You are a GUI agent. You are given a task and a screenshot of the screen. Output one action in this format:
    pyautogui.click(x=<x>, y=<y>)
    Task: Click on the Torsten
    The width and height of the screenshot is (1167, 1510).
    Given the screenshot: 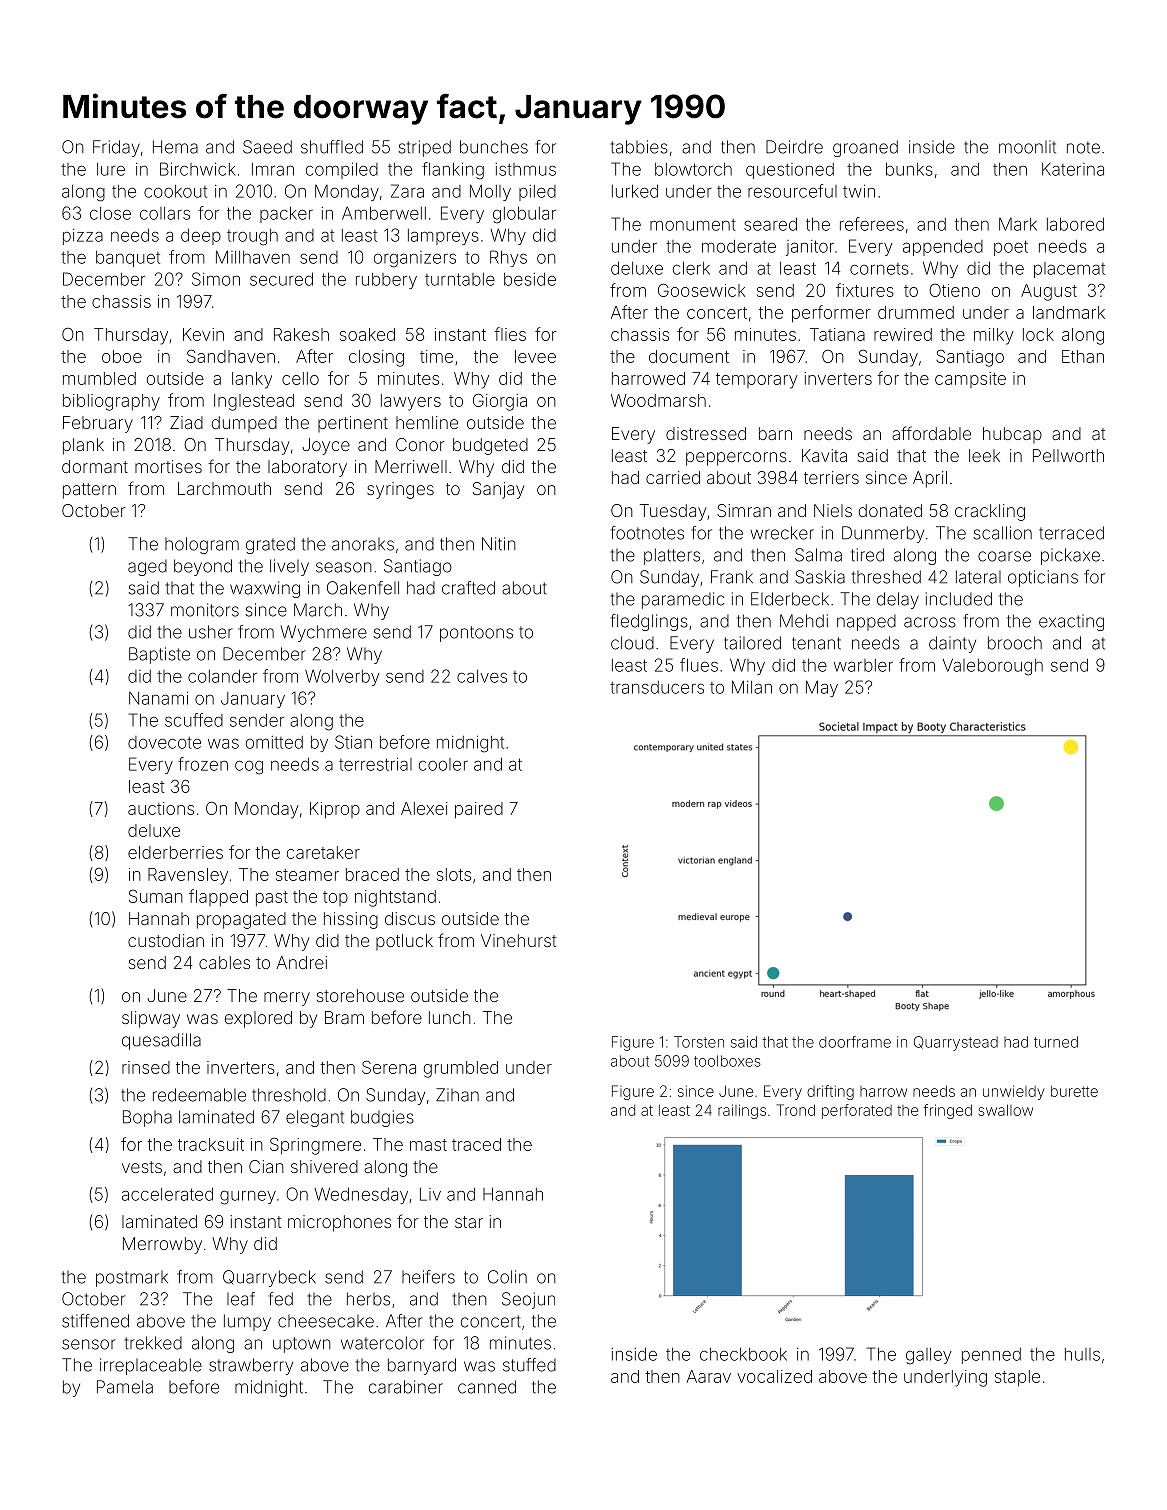 What is the action you would take?
    pyautogui.click(x=699, y=1042)
